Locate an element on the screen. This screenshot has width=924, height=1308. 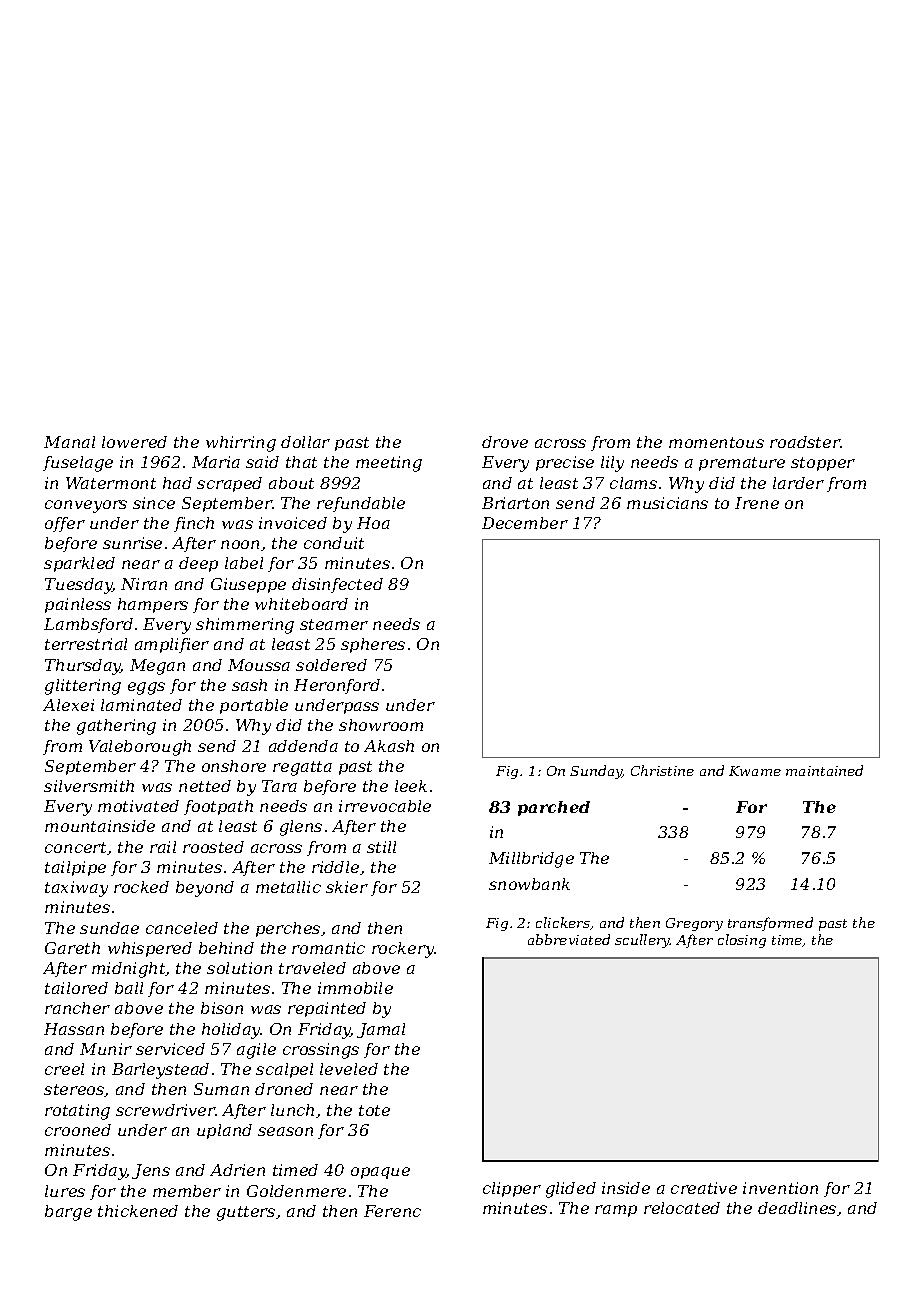
closing is located at coordinates (742, 941).
